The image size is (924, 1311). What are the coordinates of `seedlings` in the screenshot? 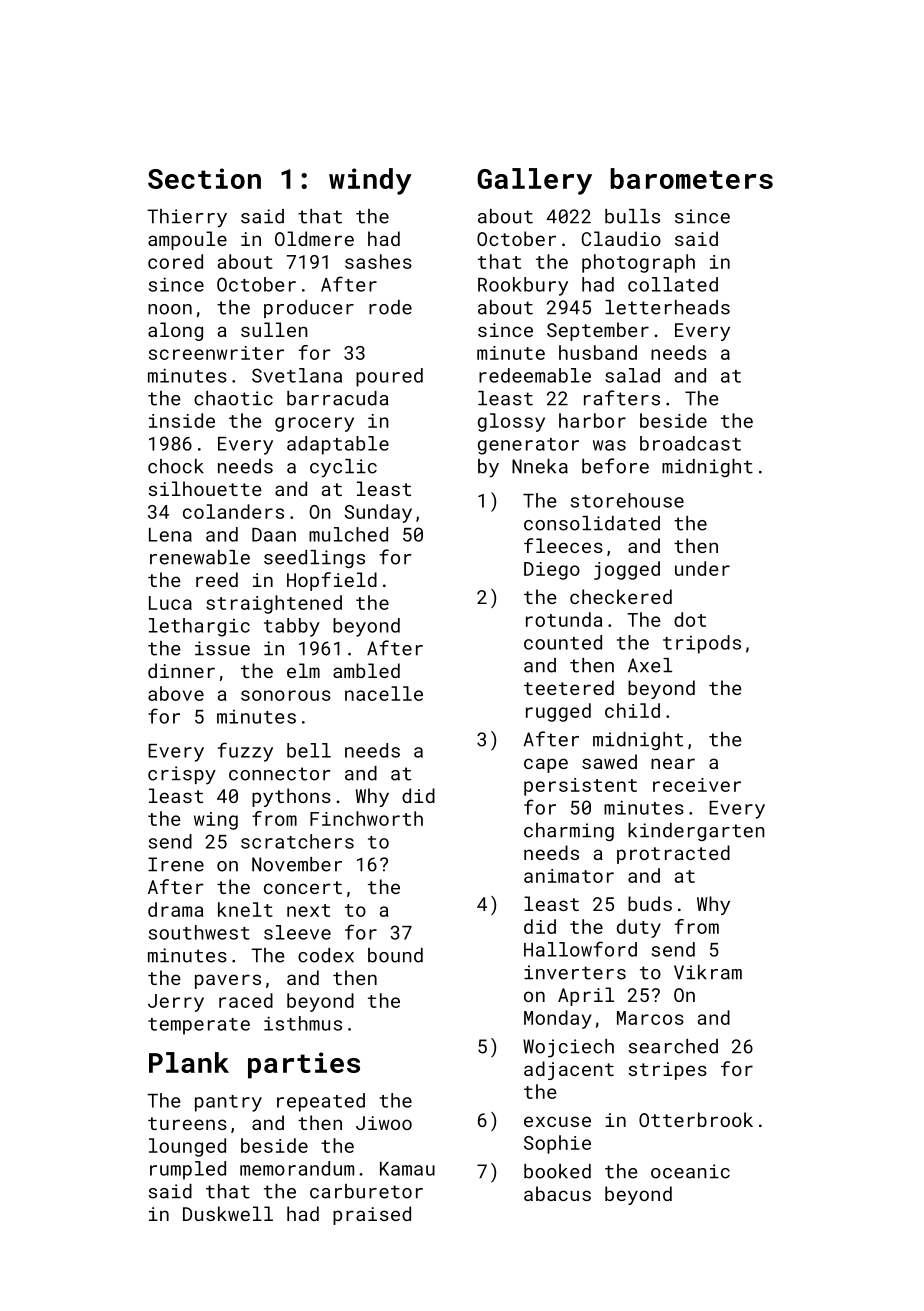 It's located at (314, 559).
